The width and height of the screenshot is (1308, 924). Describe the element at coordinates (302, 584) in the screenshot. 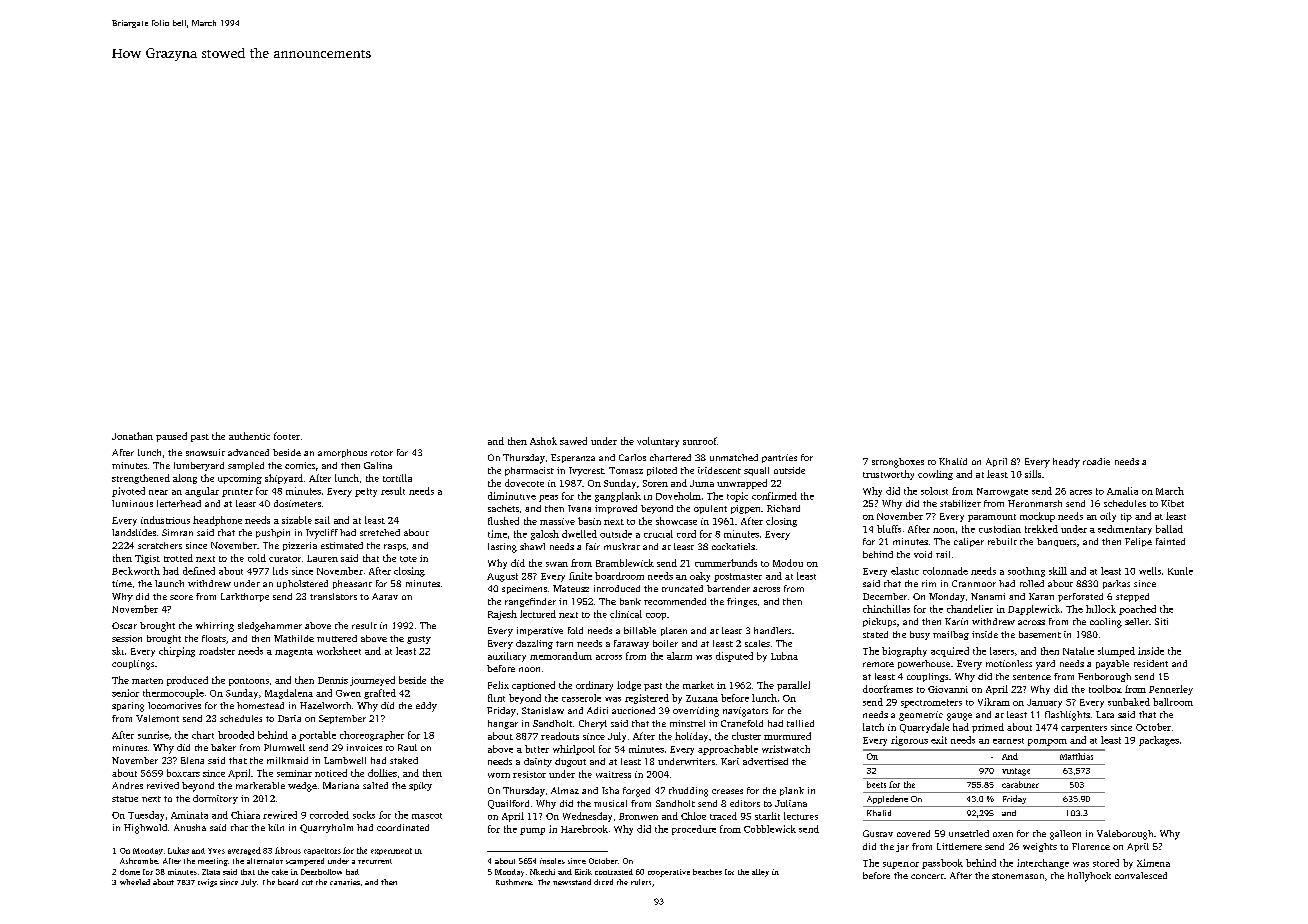

I see `upholstered` at that location.
